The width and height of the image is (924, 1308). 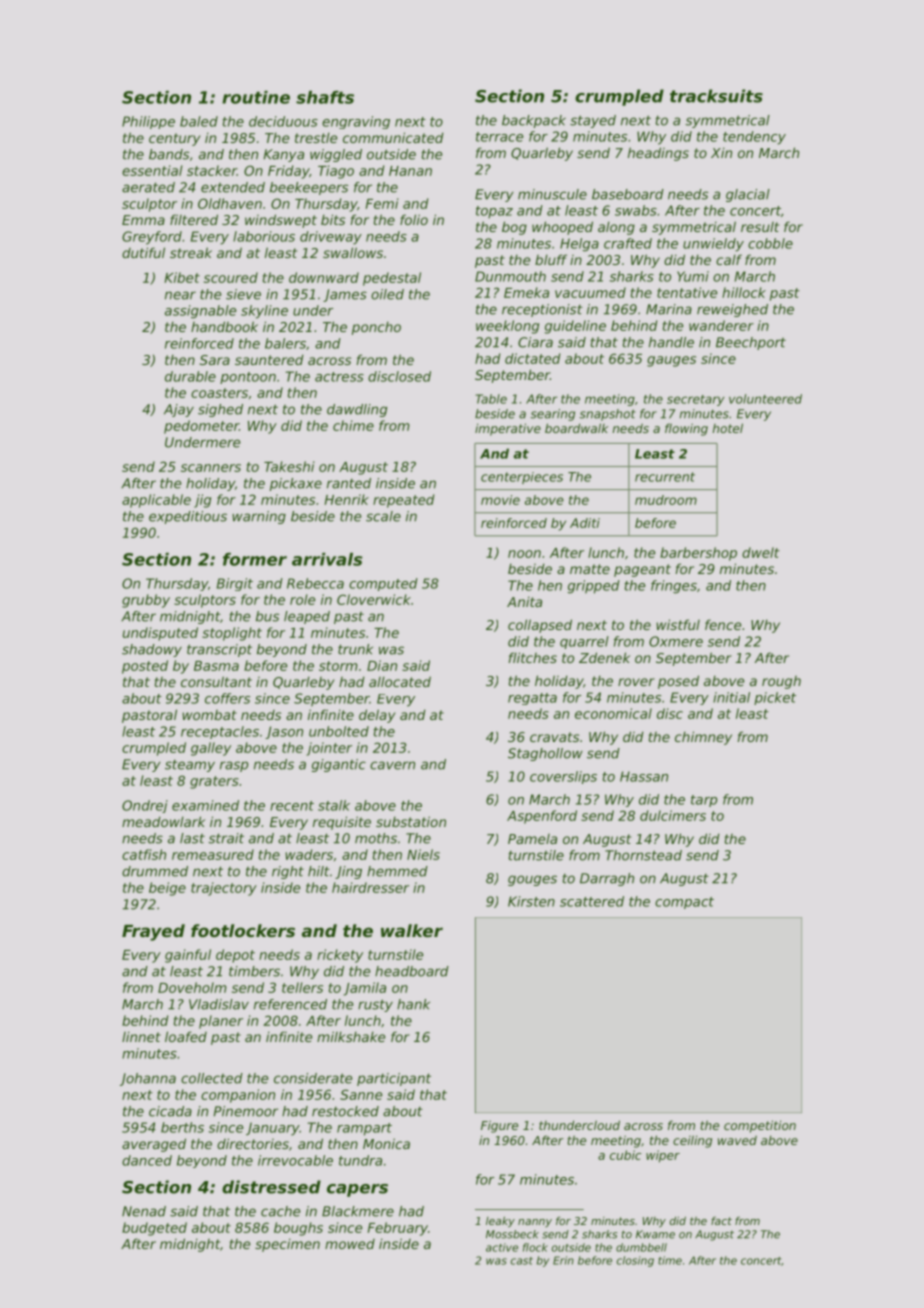 I want to click on matte, so click(x=590, y=569).
